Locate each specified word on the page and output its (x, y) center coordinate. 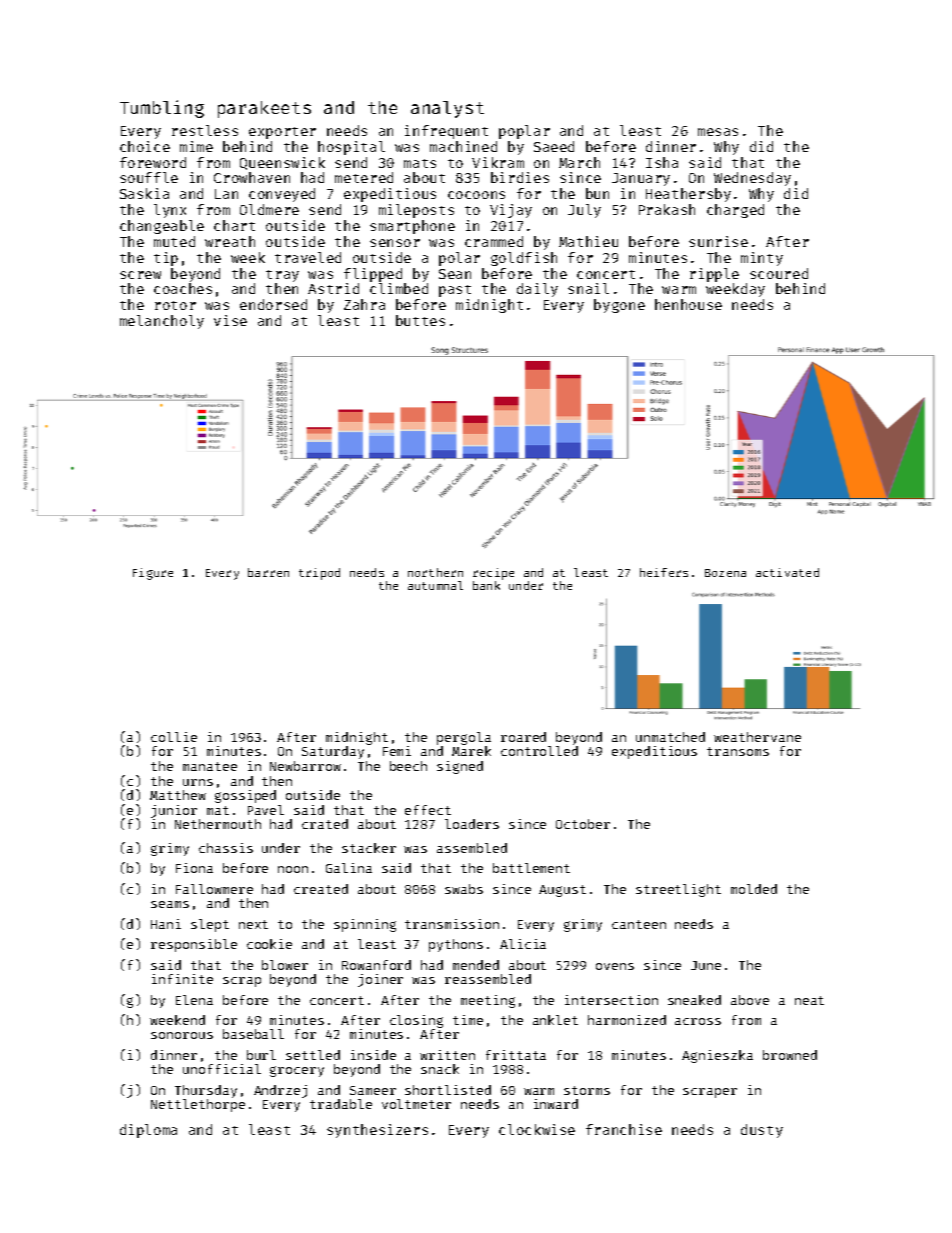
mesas (718, 132)
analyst (447, 109)
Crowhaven (252, 177)
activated (787, 572)
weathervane (757, 737)
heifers (664, 572)
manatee (210, 766)
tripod (319, 574)
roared (523, 737)
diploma (148, 1131)
